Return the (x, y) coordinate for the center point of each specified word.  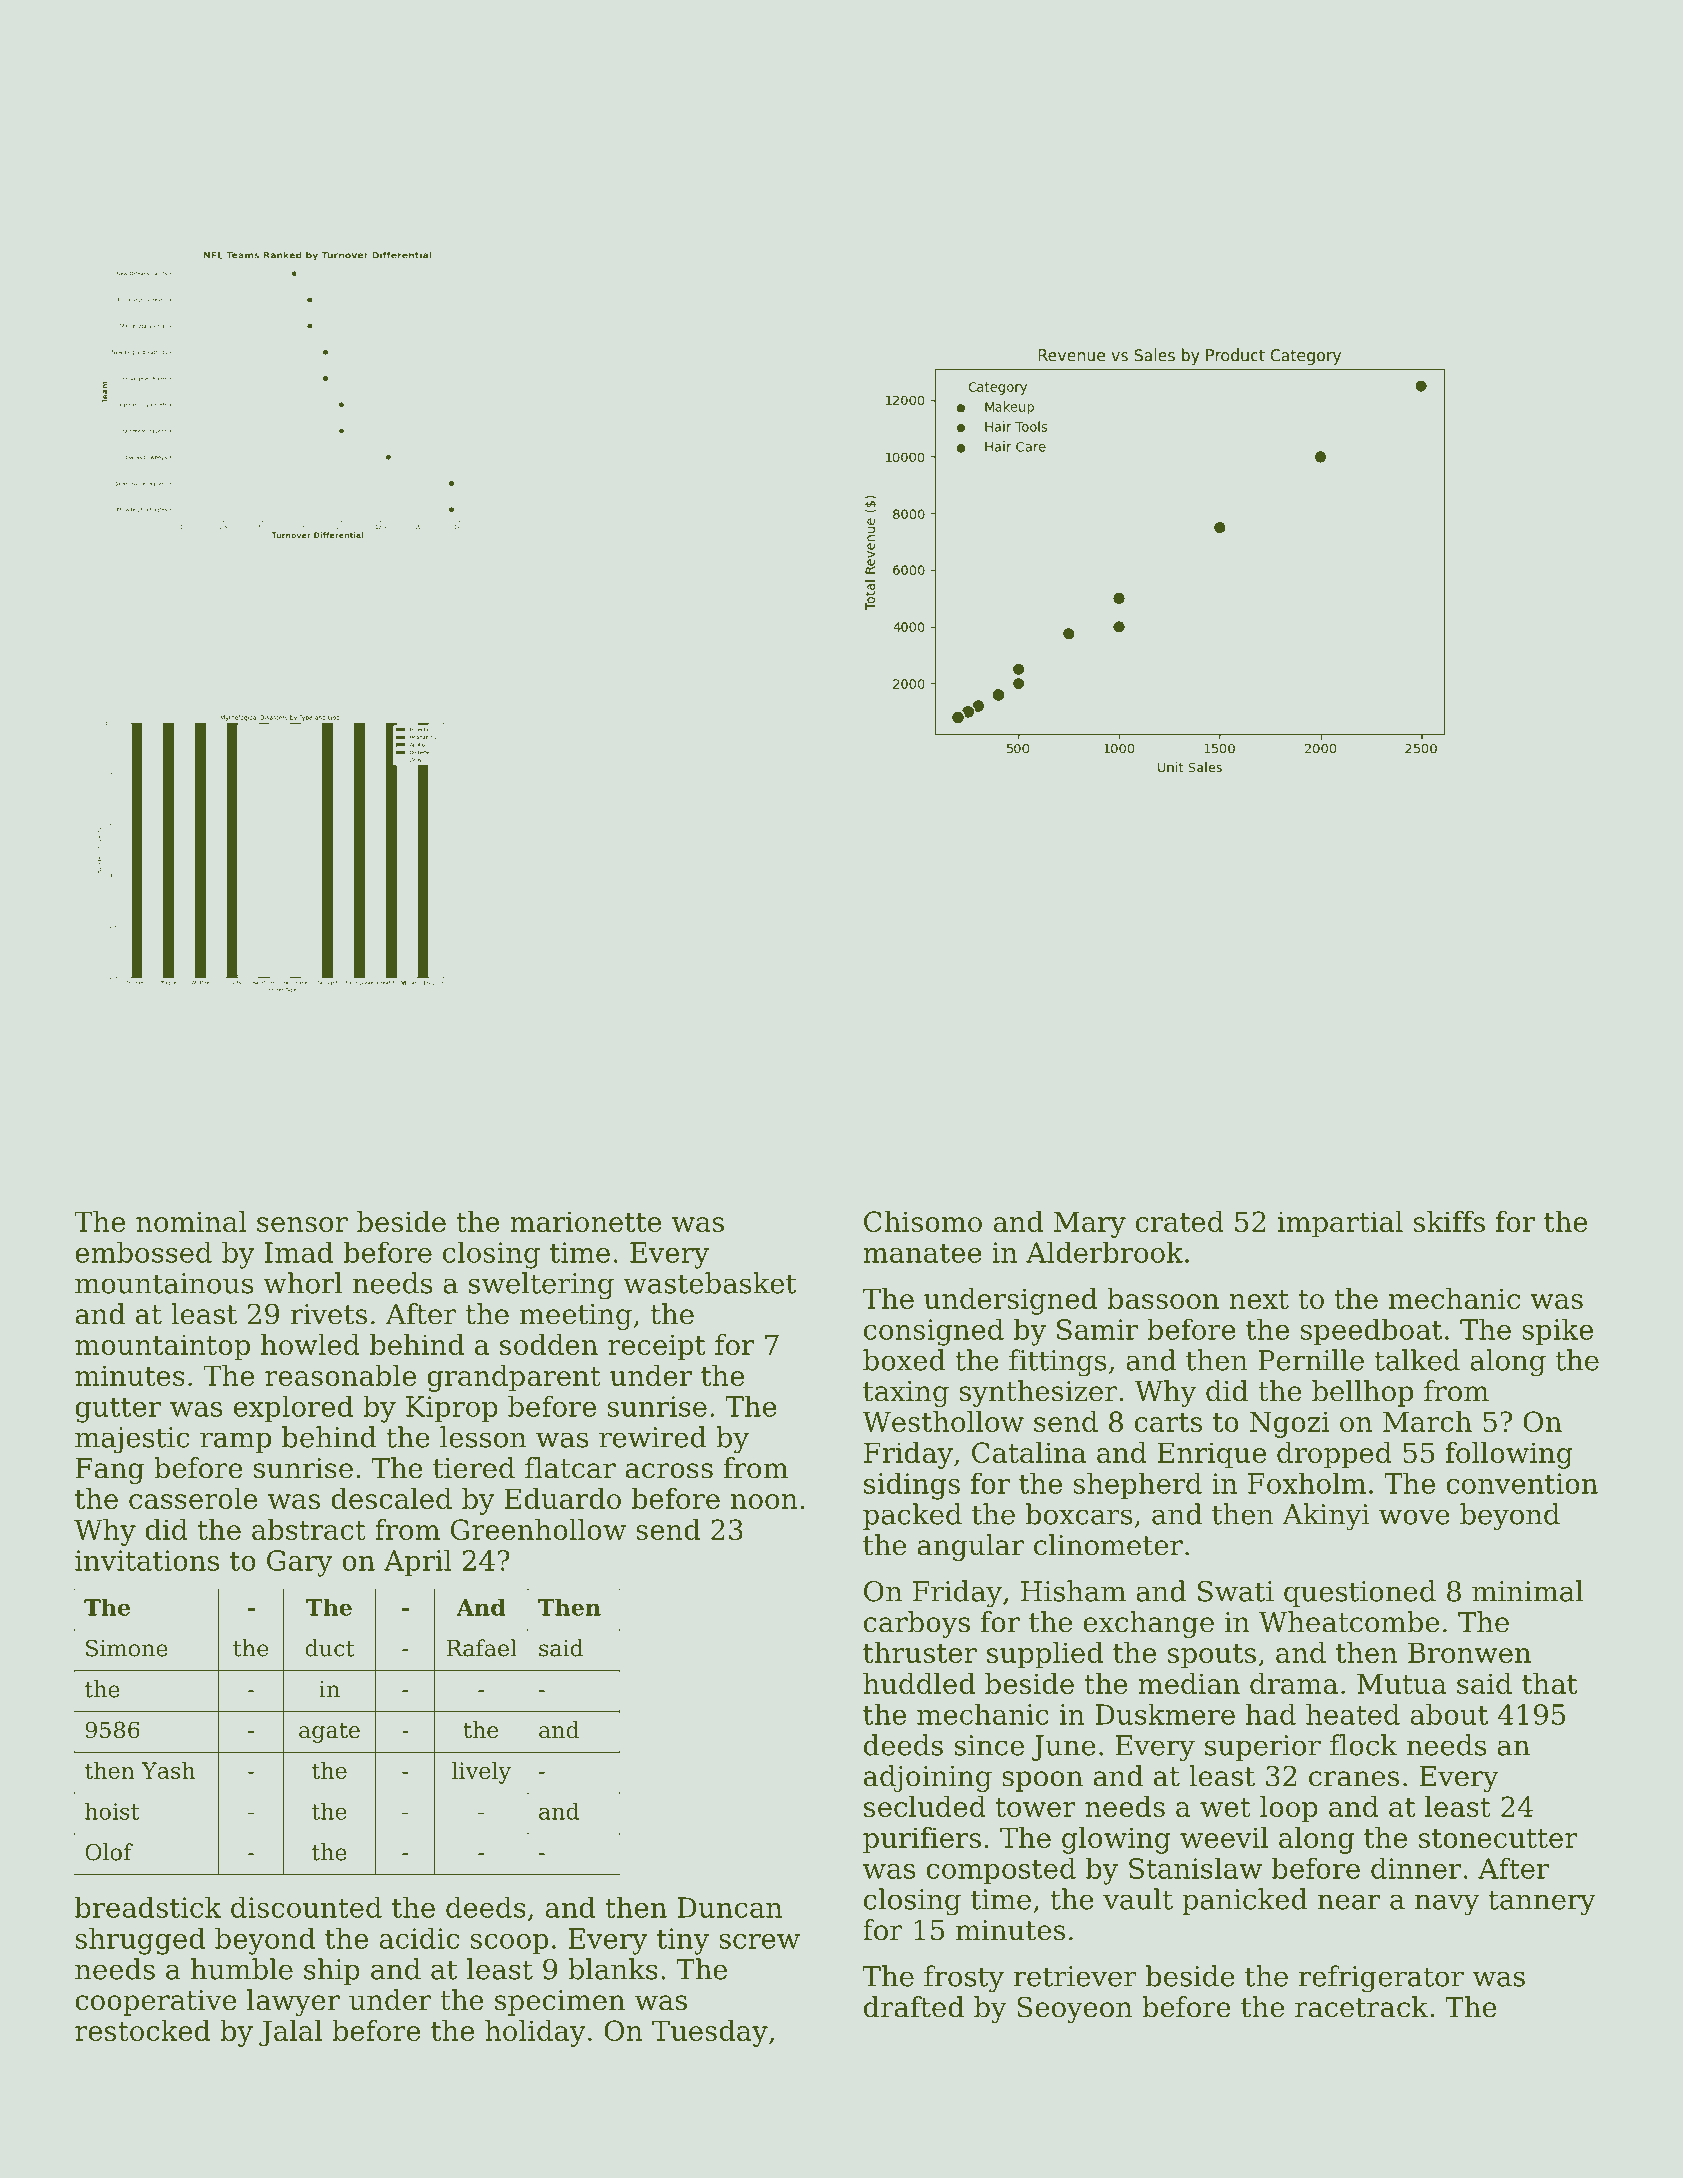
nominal (191, 1221)
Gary (300, 1563)
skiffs (1449, 1221)
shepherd (1138, 1485)
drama (1294, 1683)
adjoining (928, 1778)
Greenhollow (538, 1529)
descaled (391, 1498)
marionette (586, 1221)
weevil (1224, 1837)
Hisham (1073, 1591)
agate (329, 1733)
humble (242, 1969)
